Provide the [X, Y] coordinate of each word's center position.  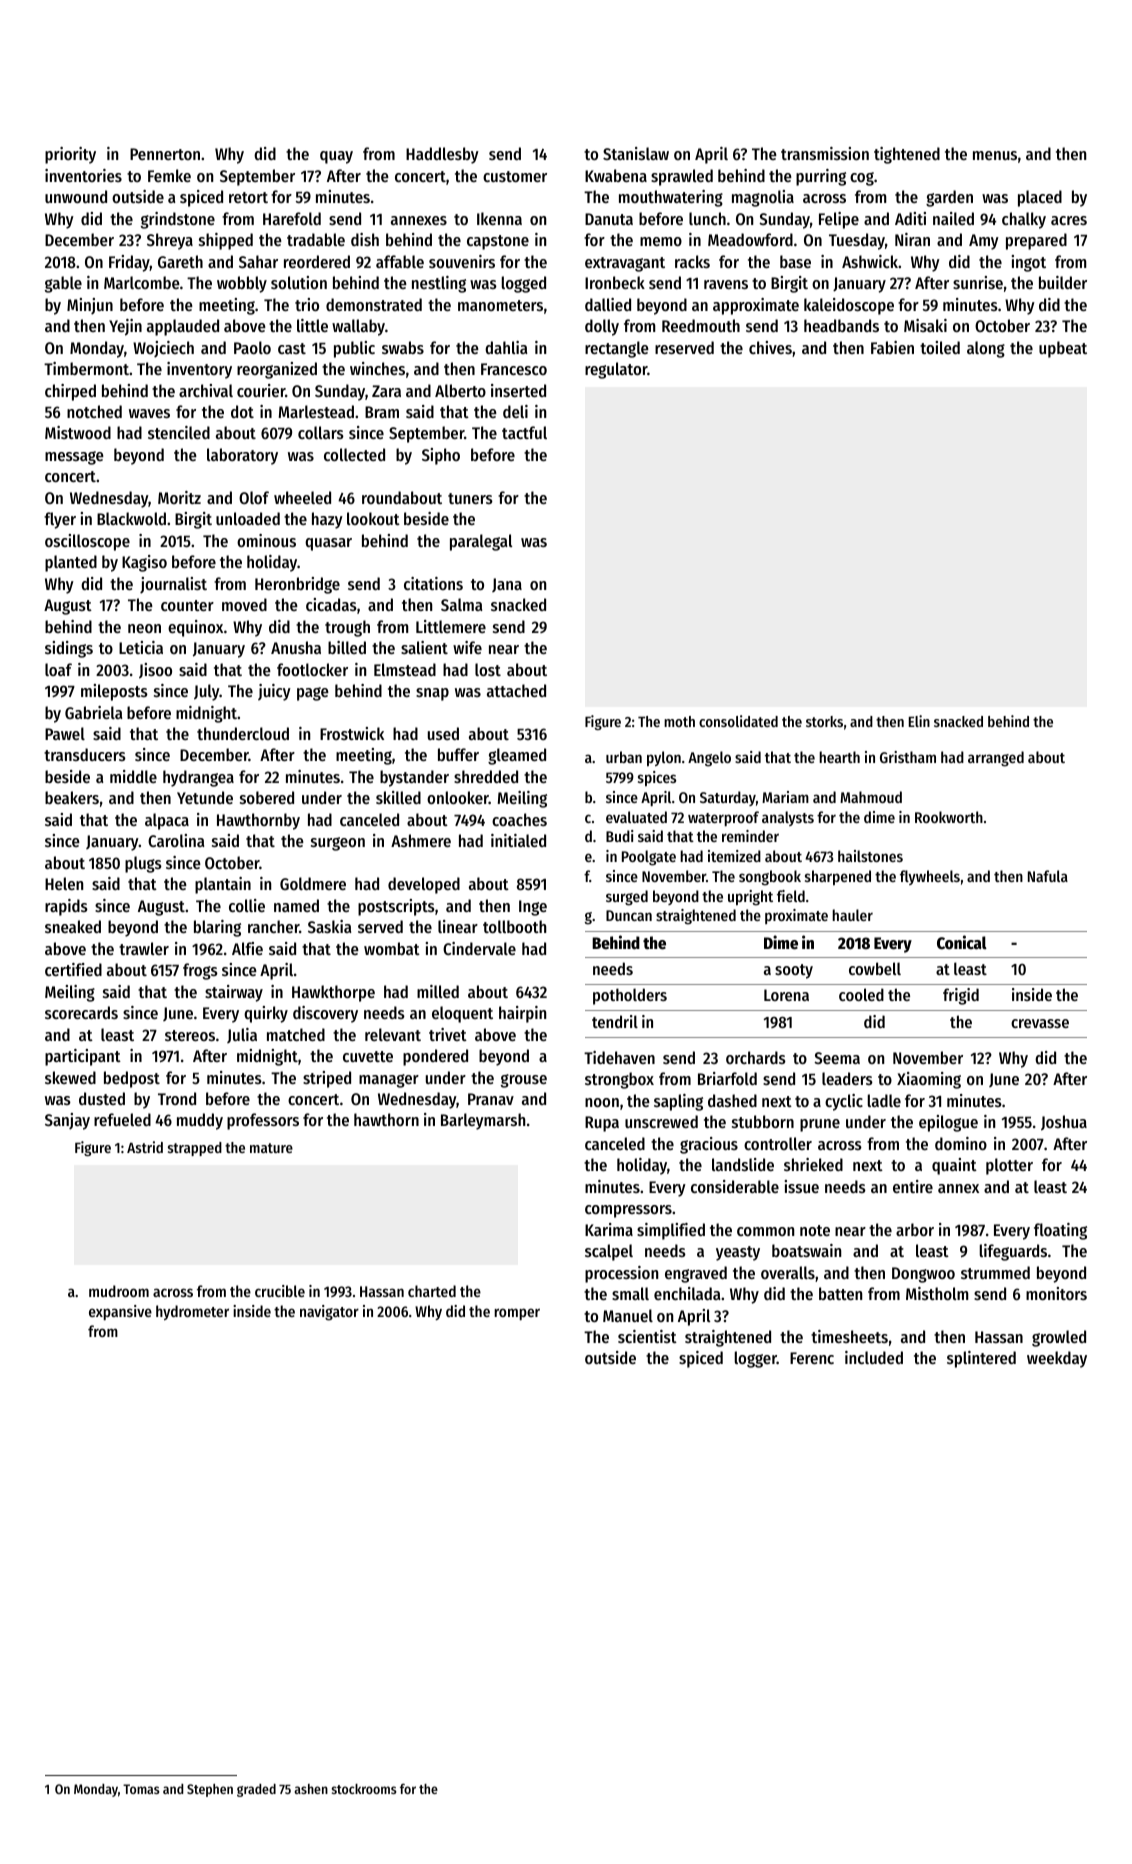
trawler [144, 948]
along [986, 349]
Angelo [709, 759]
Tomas [141, 1789]
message [74, 458]
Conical [962, 942]
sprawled [682, 177]
